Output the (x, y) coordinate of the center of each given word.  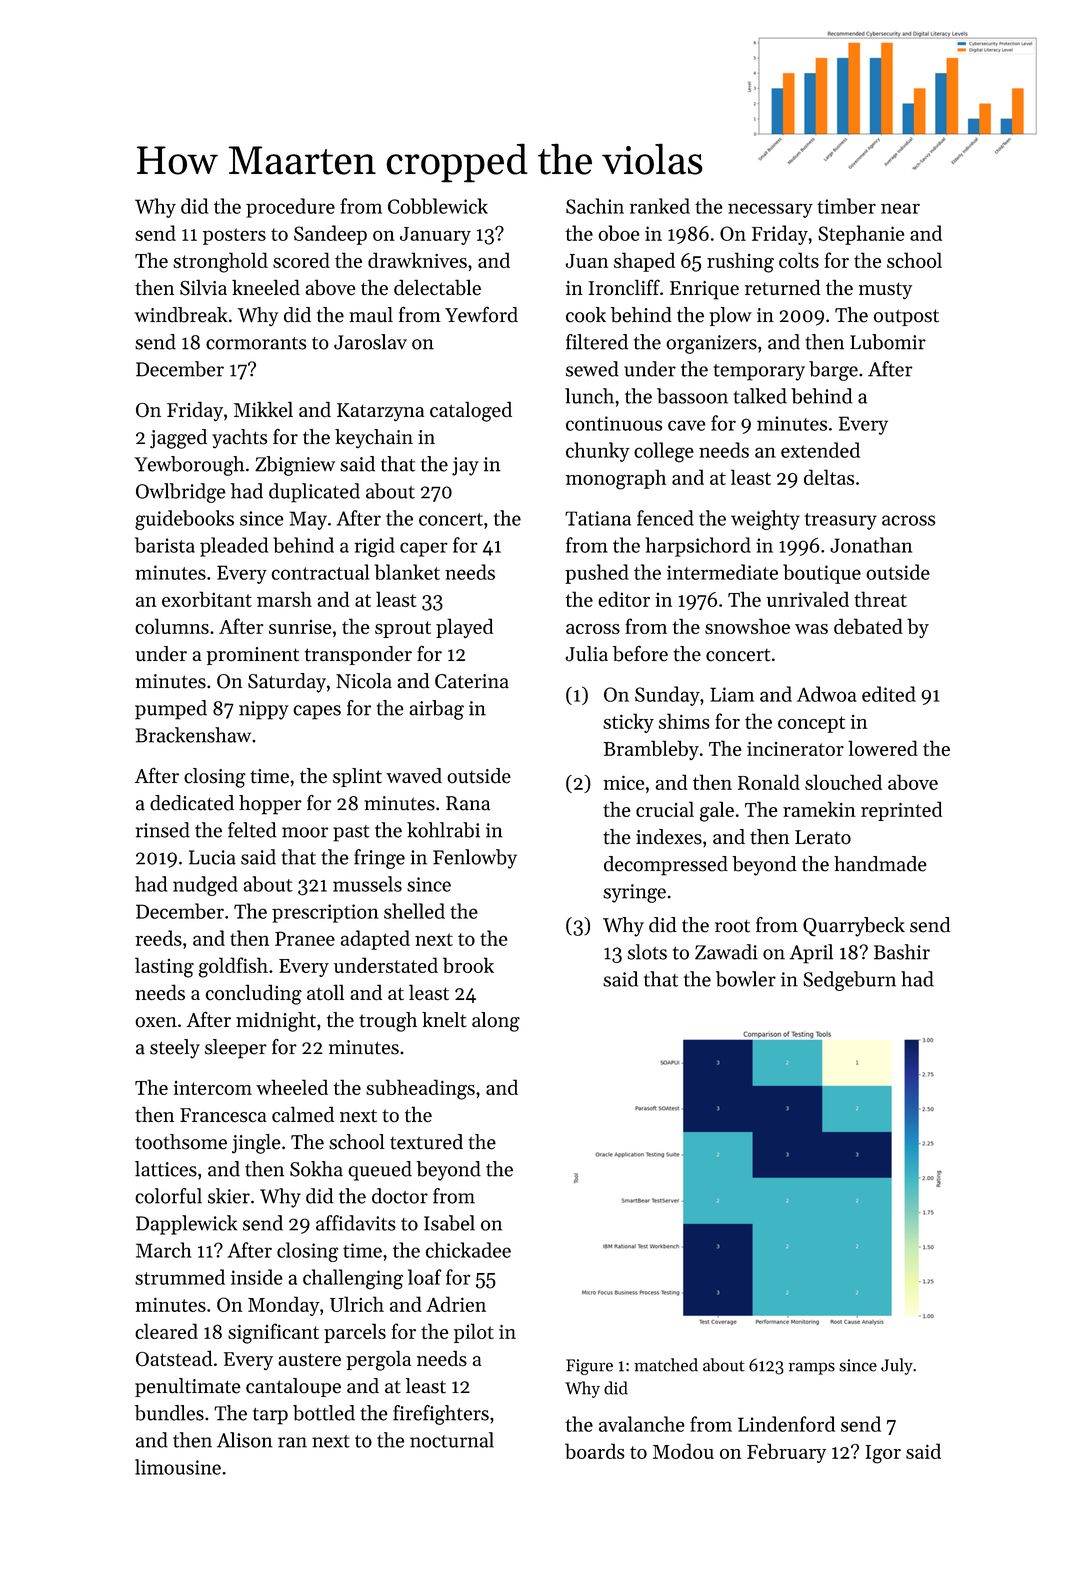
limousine (178, 1467)
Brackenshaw (193, 735)
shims (684, 721)
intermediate (722, 572)
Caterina (472, 681)
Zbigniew (295, 466)
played (464, 628)
